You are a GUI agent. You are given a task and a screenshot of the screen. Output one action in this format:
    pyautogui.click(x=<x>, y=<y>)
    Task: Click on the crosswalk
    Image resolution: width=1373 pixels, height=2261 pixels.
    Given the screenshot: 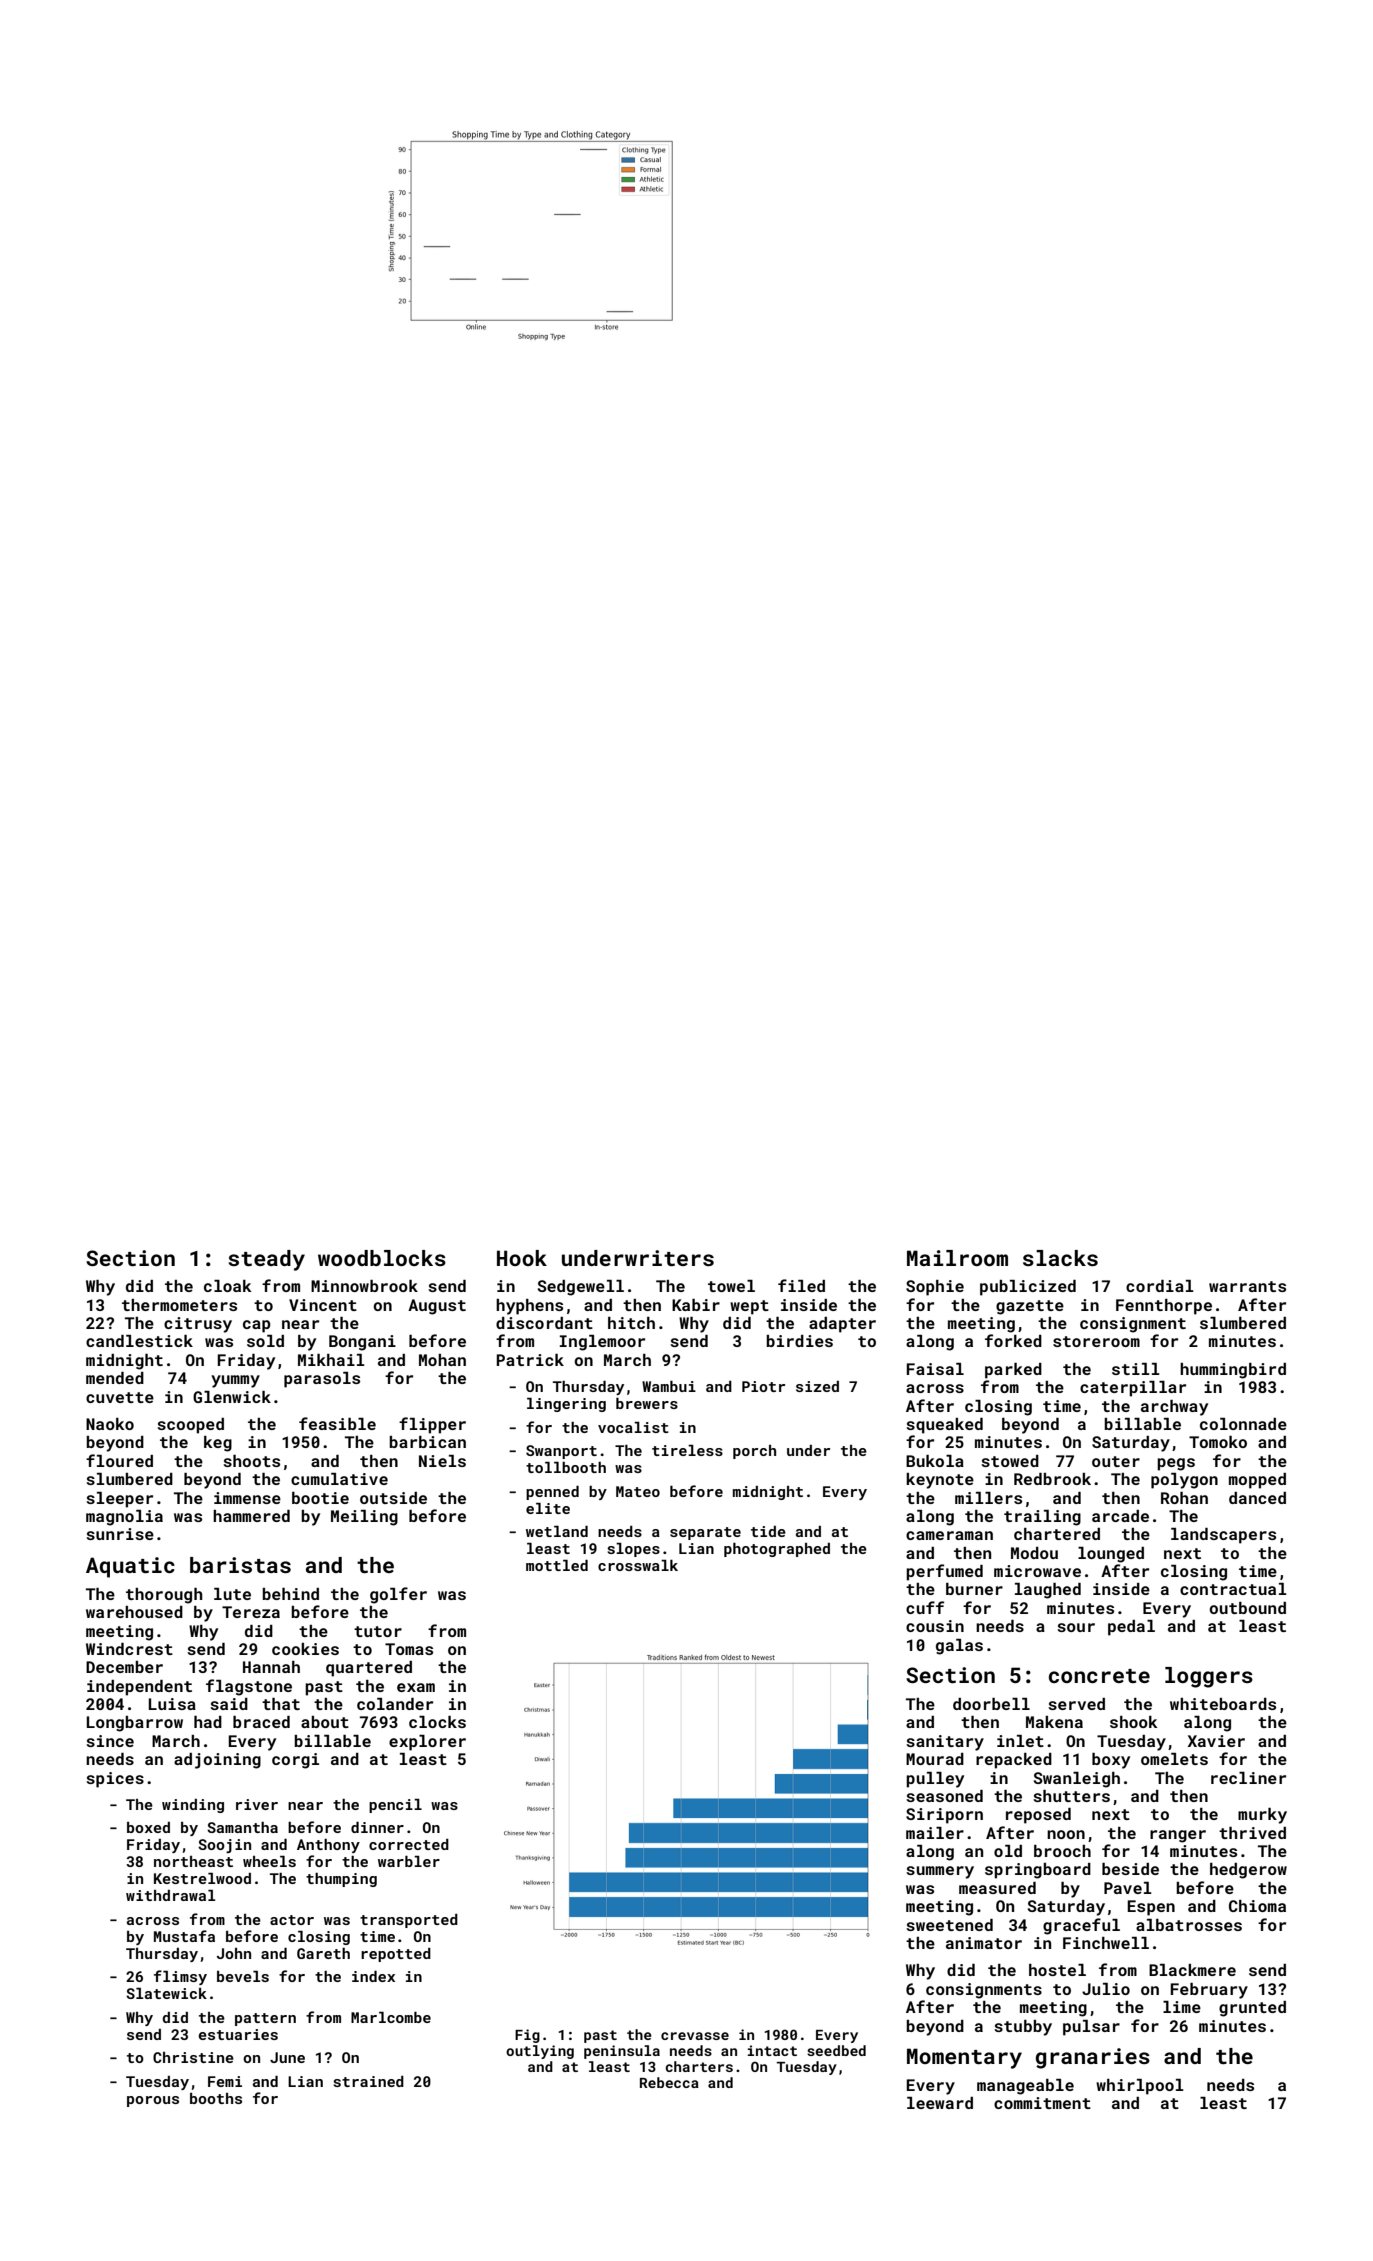 What is the action you would take?
    pyautogui.click(x=638, y=1565)
